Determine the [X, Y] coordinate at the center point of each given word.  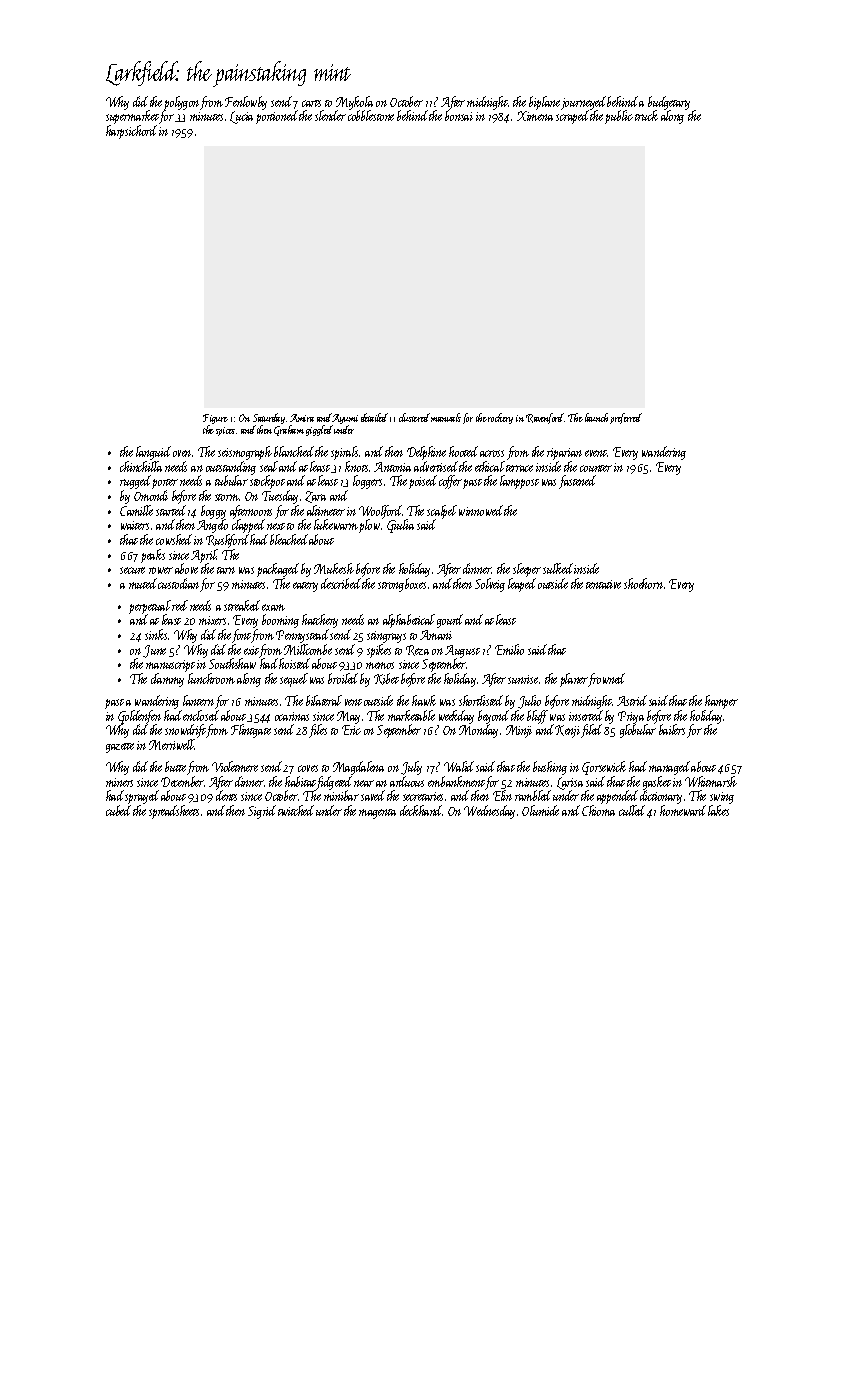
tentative [603, 584]
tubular [231, 480]
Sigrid [262, 812]
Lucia [241, 117]
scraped [572, 117]
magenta [377, 814]
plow [369, 526]
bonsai [459, 115]
